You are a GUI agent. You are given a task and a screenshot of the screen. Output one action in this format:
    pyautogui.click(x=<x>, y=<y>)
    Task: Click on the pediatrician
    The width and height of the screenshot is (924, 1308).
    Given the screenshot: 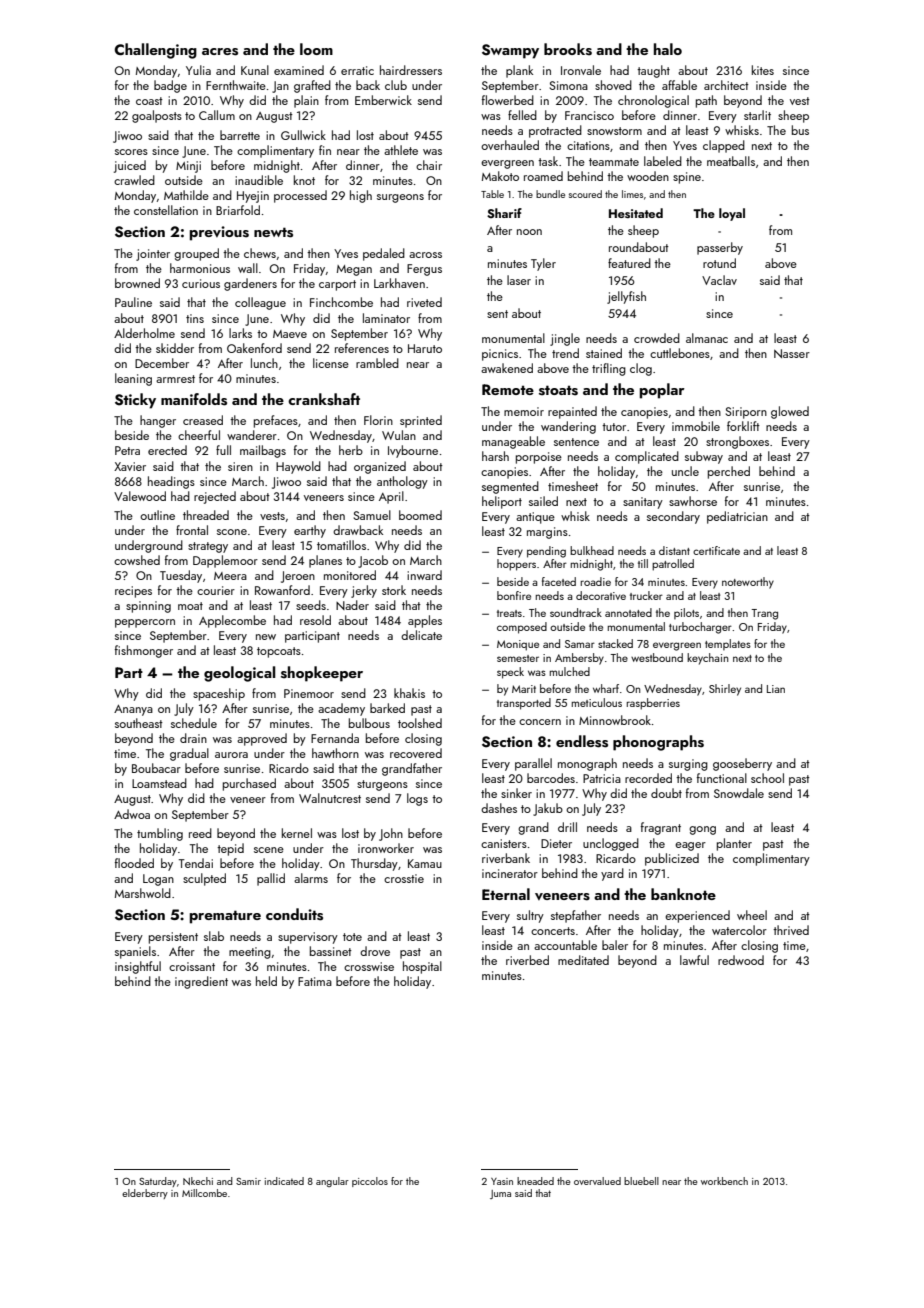 What is the action you would take?
    pyautogui.click(x=737, y=517)
